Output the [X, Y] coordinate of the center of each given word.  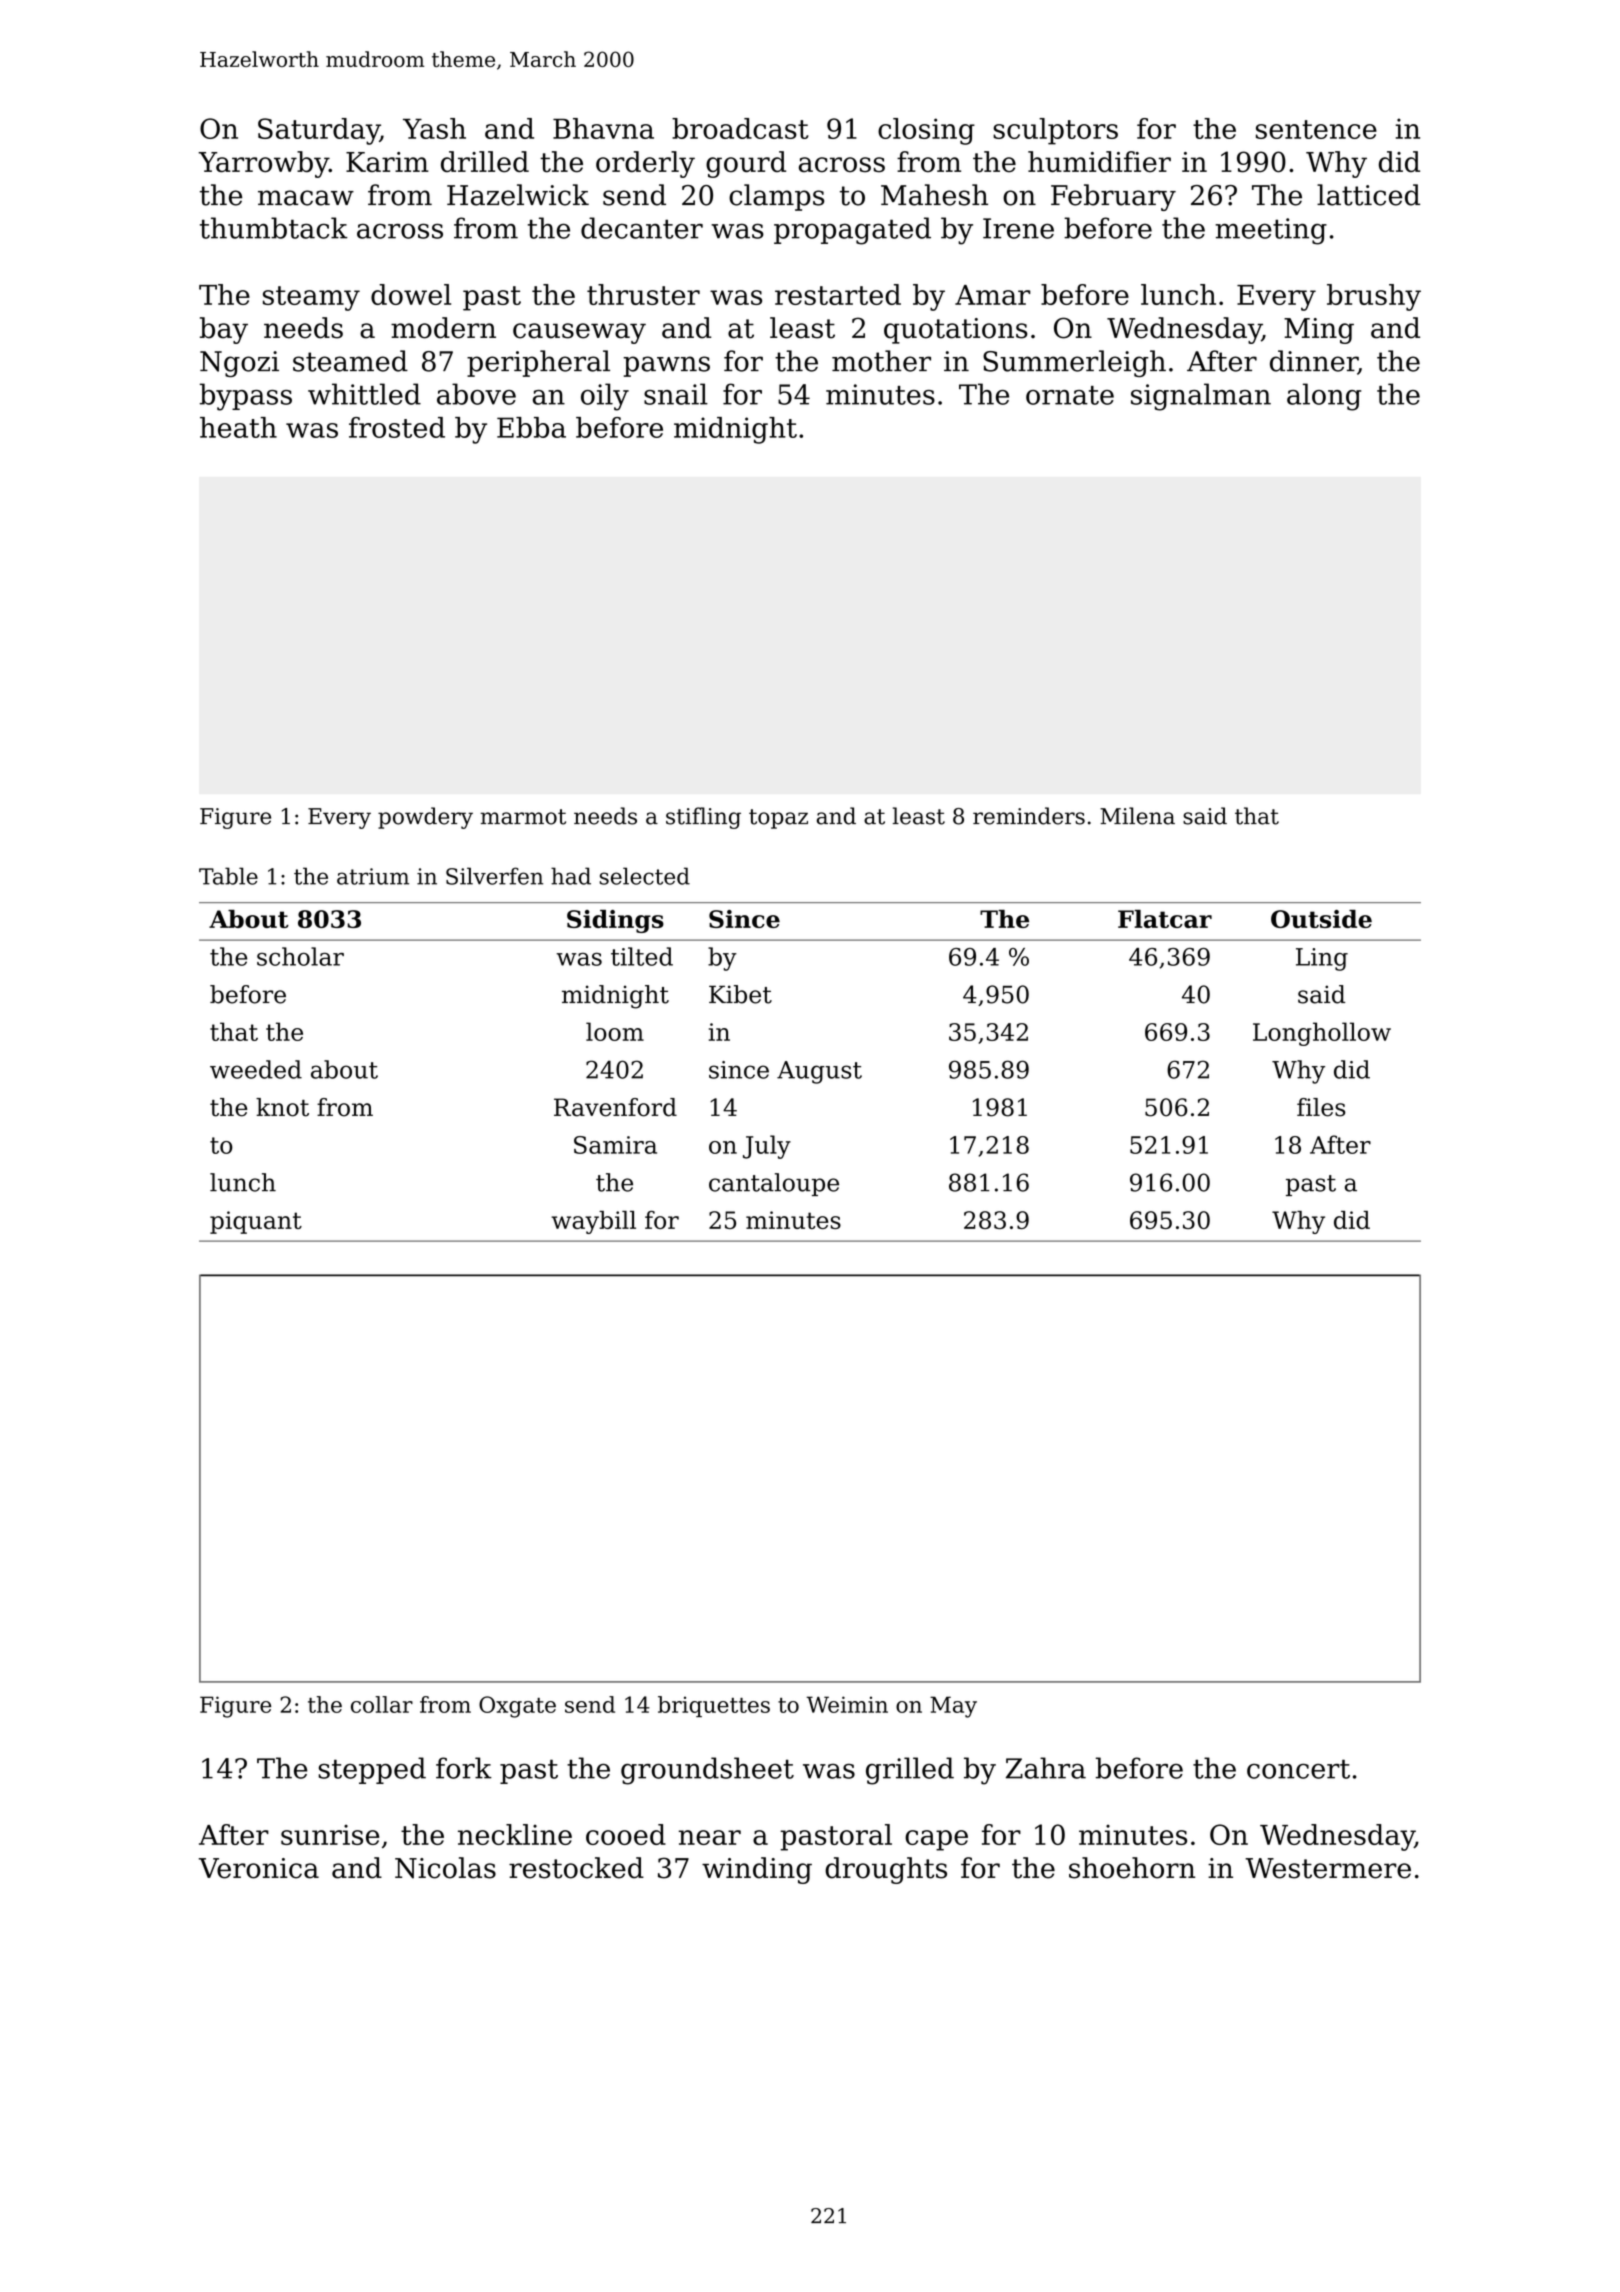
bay [224, 330]
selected [645, 876]
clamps [776, 197]
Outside [1321, 919]
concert [1298, 1769]
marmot [523, 817]
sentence [1316, 129]
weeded [256, 1069]
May [953, 1707]
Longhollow [1322, 1034]
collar [382, 1704]
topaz [778, 819]
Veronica [259, 1868]
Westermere [1328, 1868]
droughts [886, 1870]
